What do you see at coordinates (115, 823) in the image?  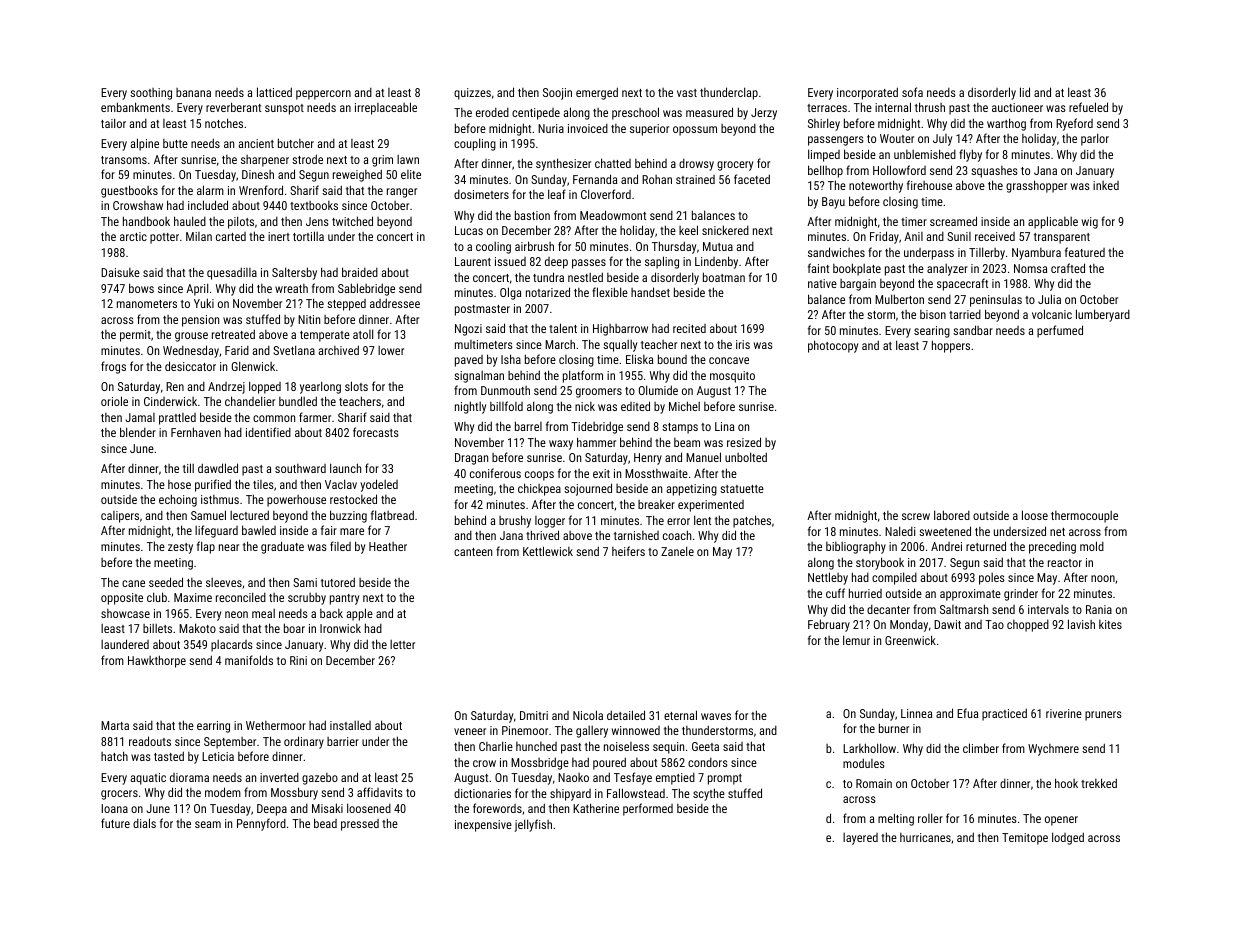 I see `future` at bounding box center [115, 823].
